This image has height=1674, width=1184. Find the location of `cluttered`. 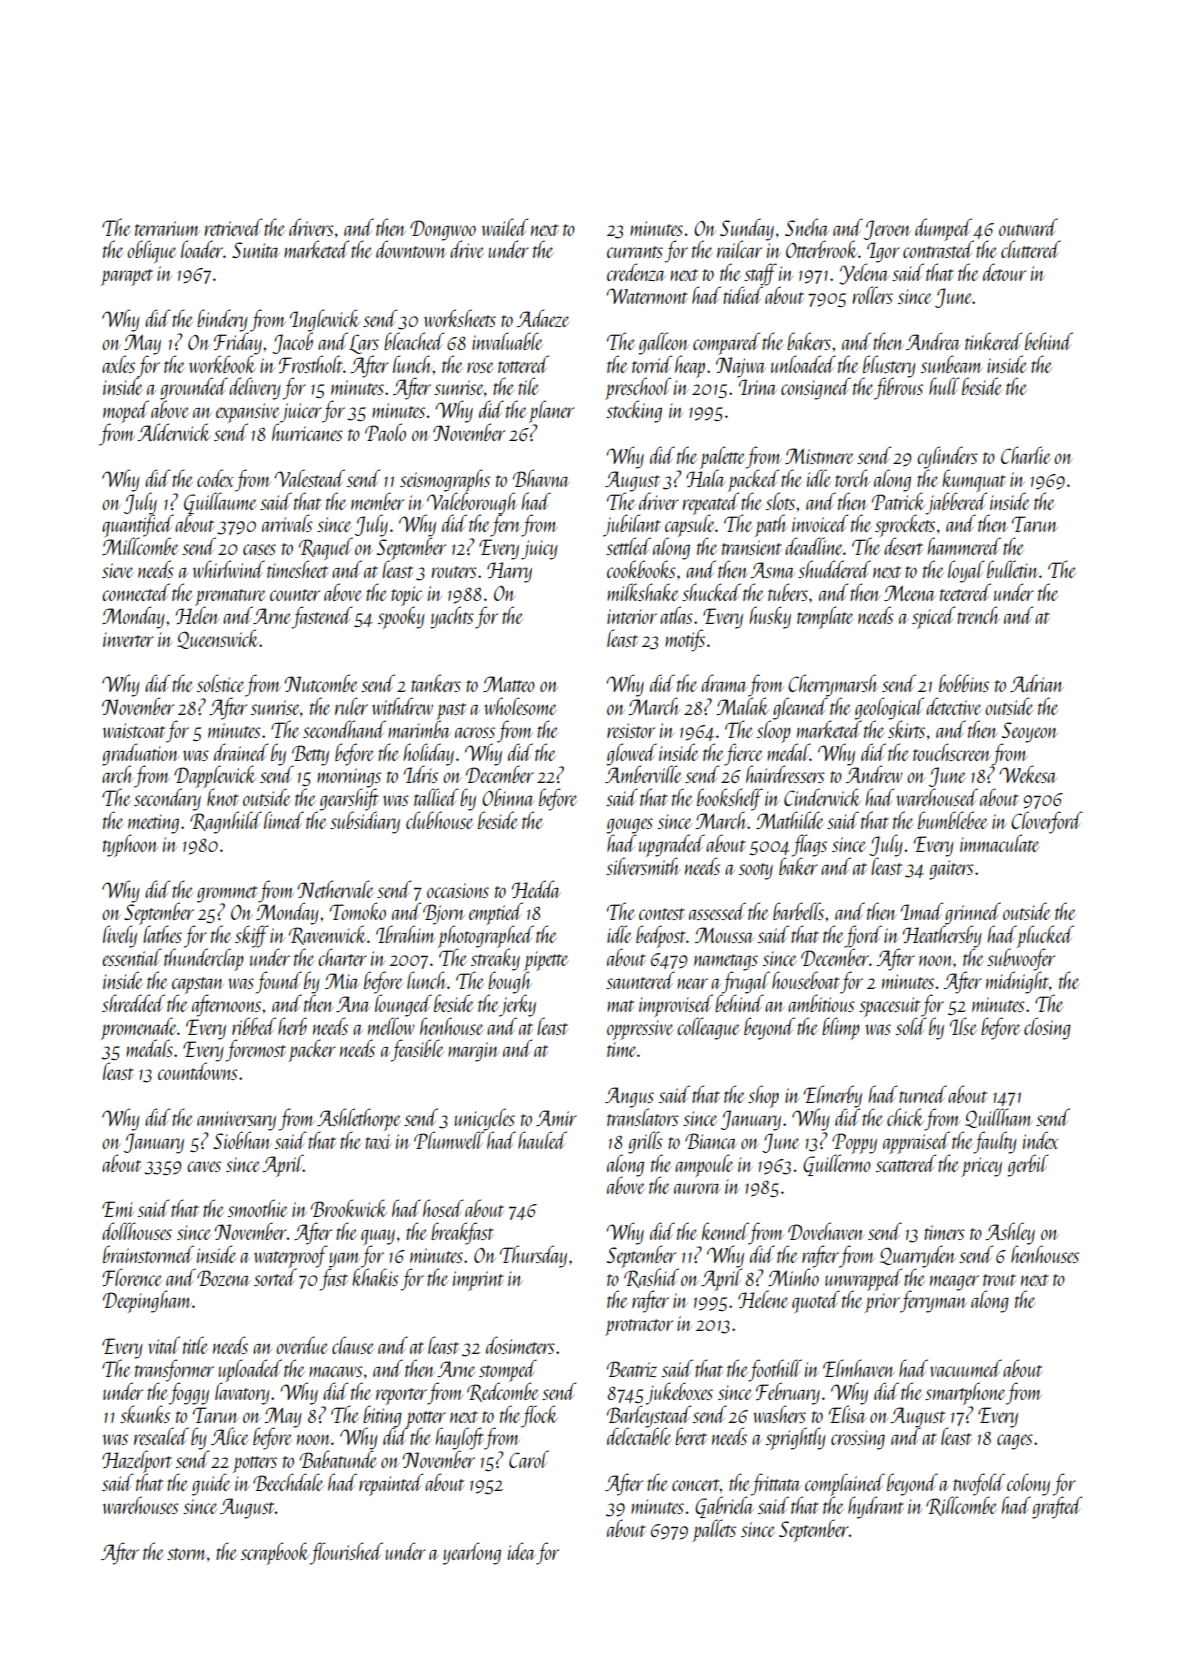

cluttered is located at coordinates (1031, 249).
